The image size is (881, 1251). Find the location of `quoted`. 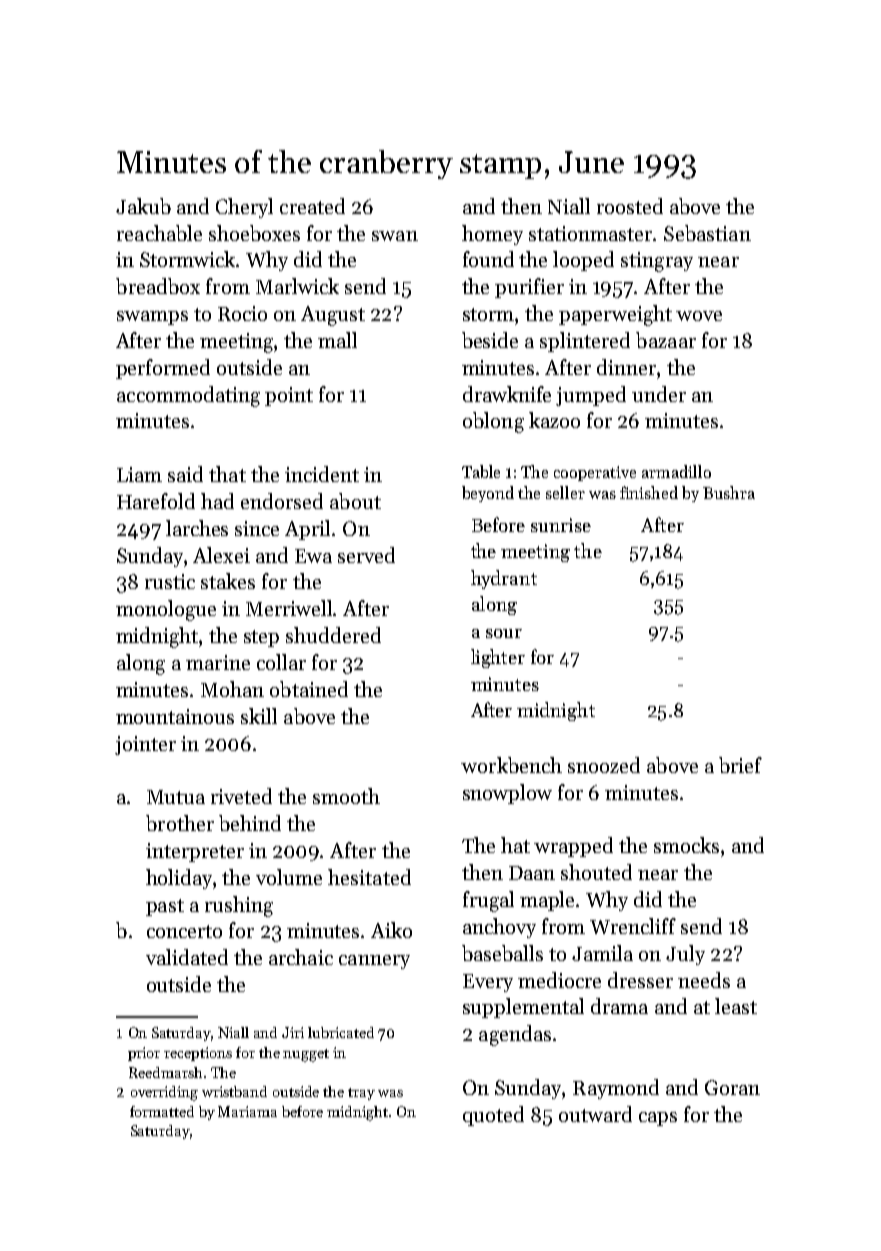

quoted is located at coordinates (493, 1116).
